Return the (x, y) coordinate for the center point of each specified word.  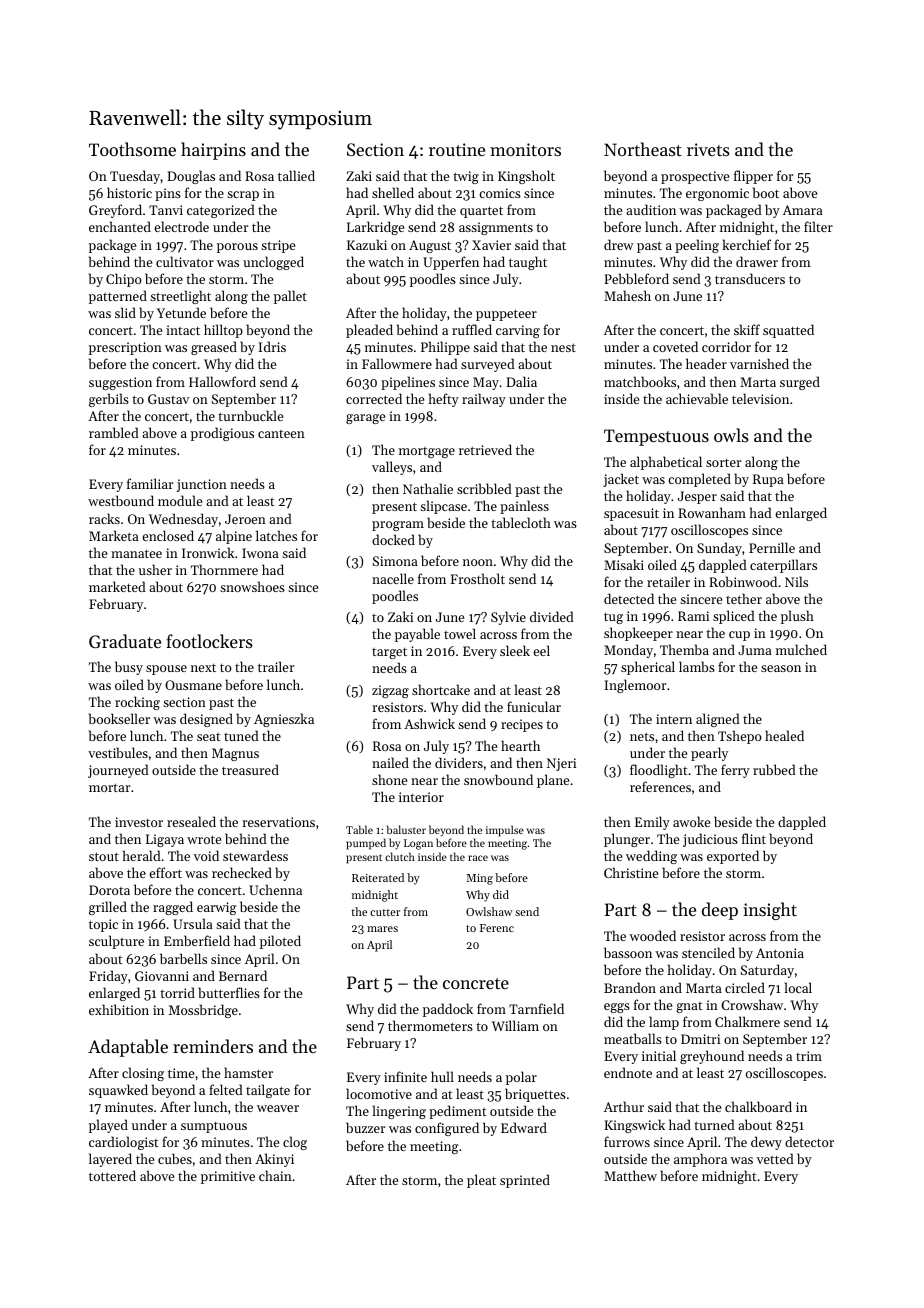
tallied (296, 175)
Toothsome (132, 149)
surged (800, 383)
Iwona (260, 553)
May (486, 383)
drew (619, 244)
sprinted (525, 1181)
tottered (112, 1175)
